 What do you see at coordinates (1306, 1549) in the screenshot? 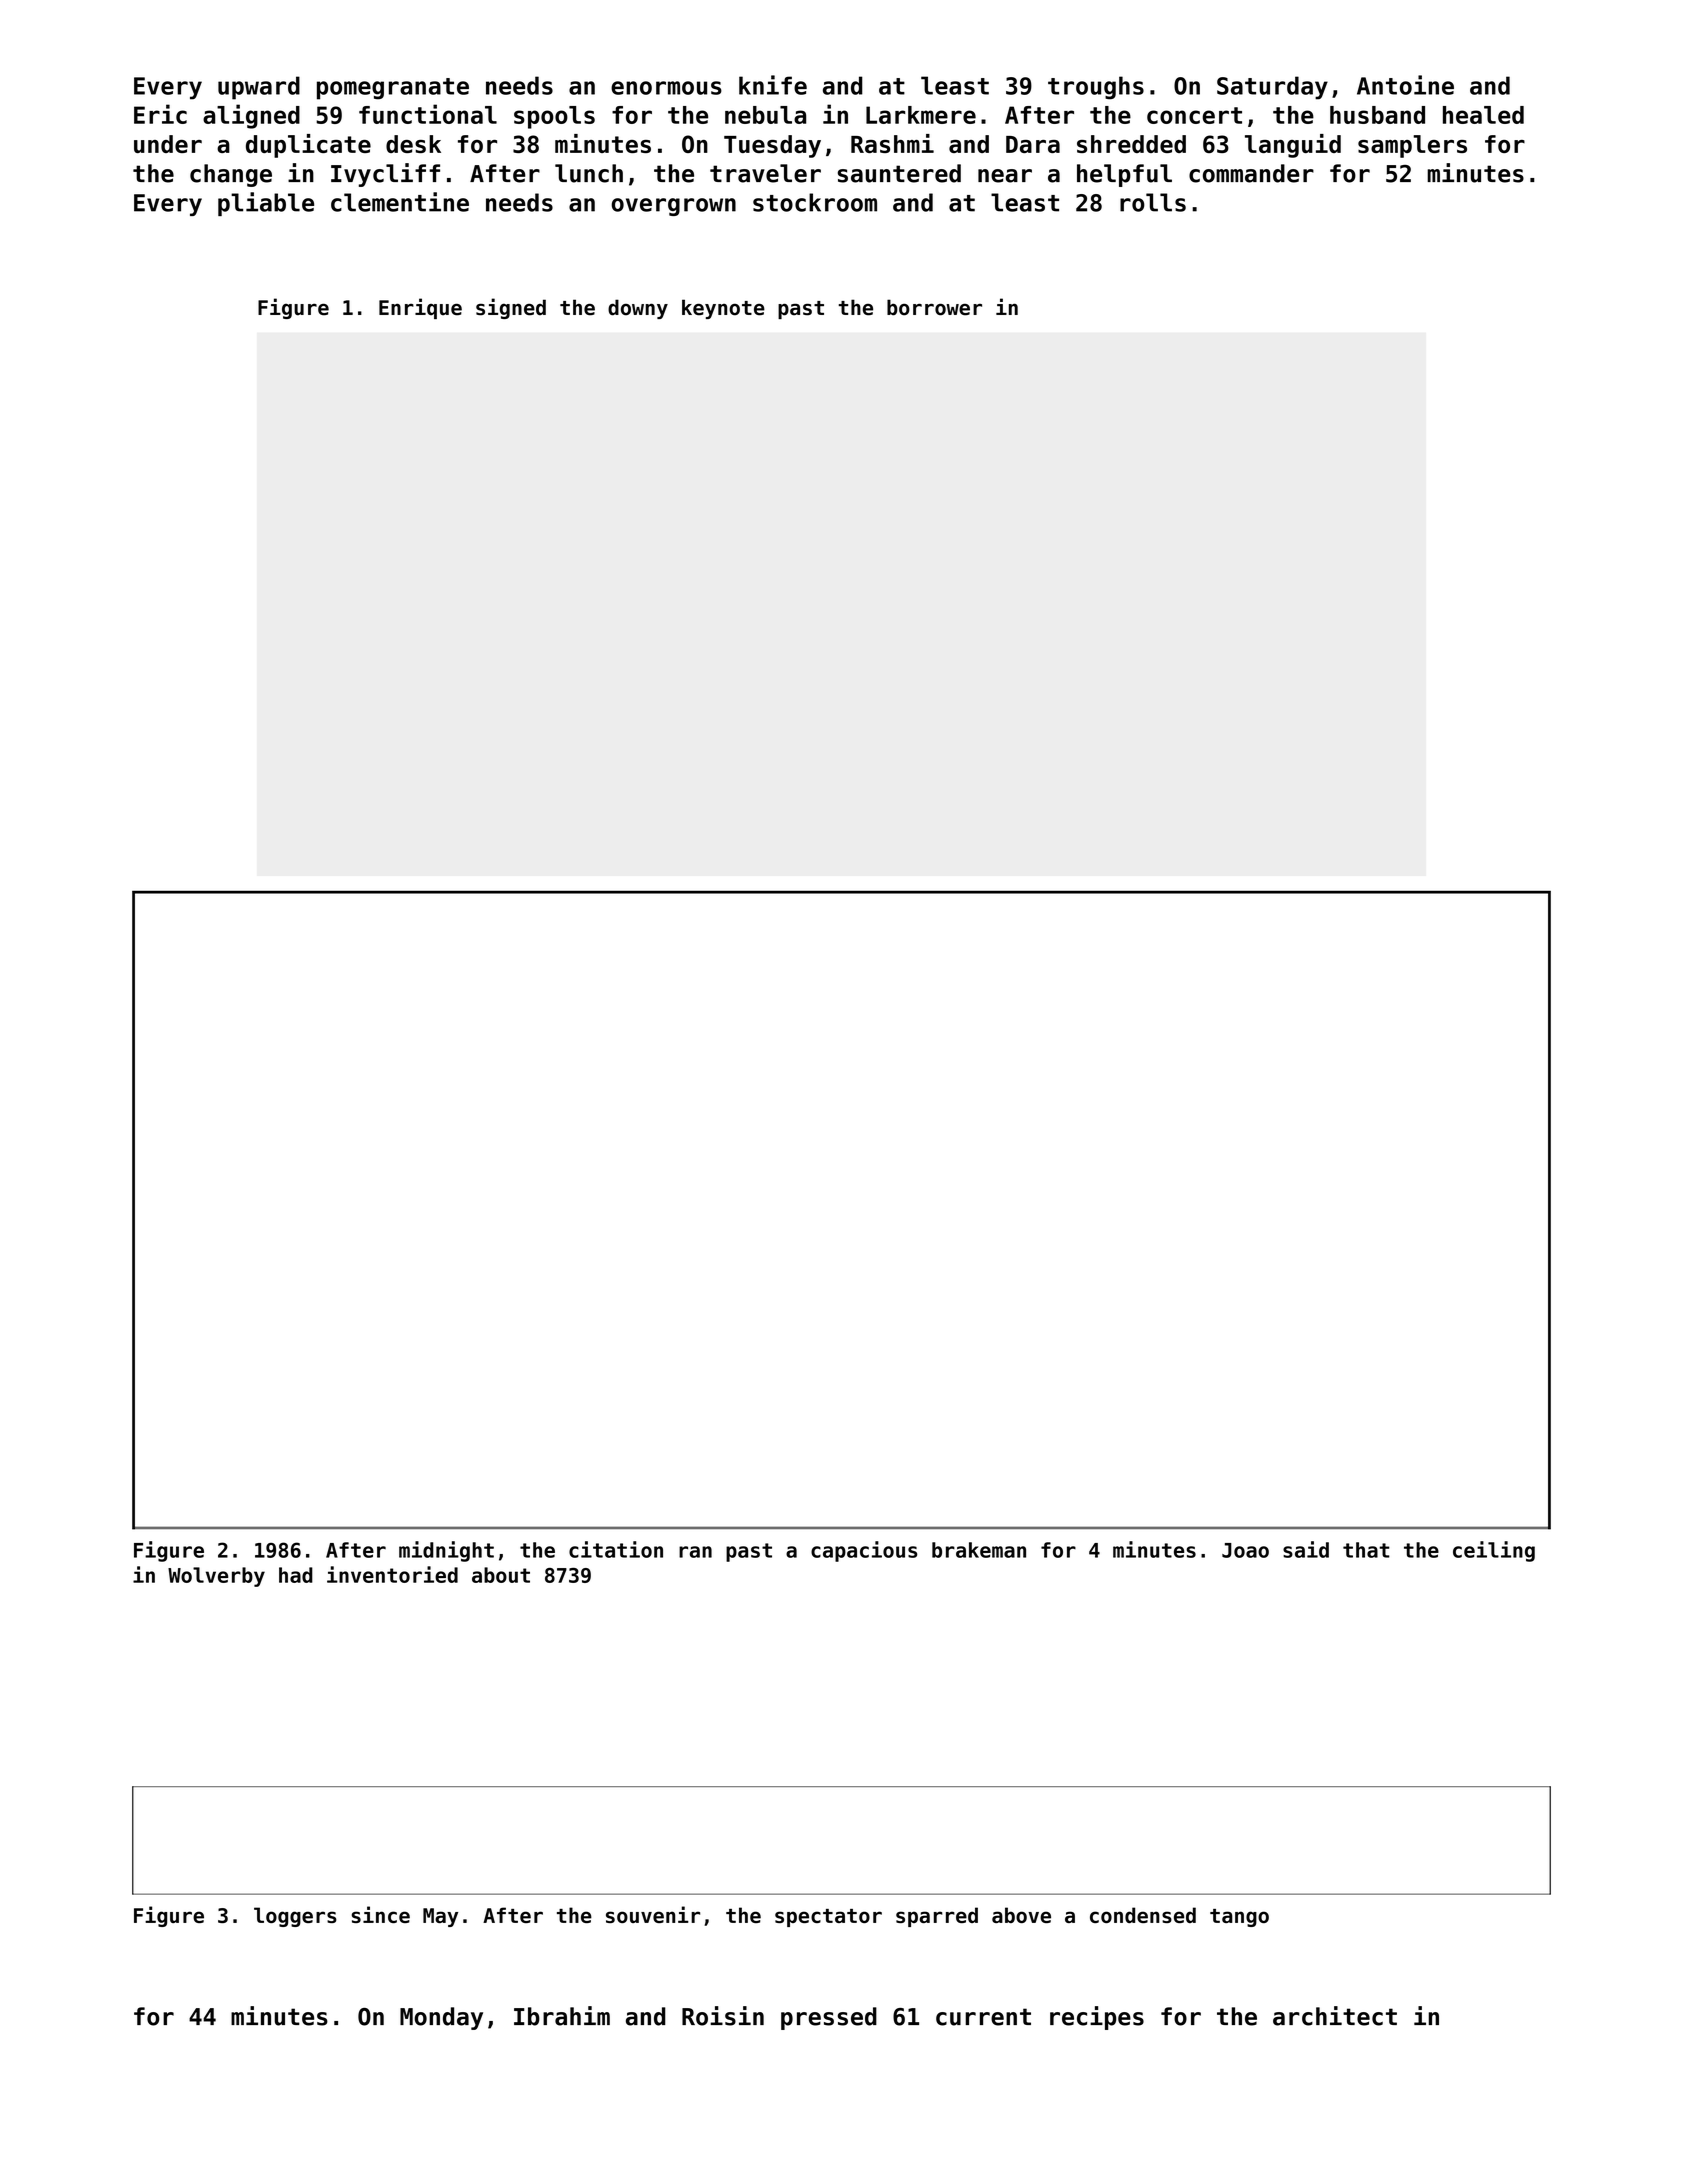
I see `said` at bounding box center [1306, 1549].
